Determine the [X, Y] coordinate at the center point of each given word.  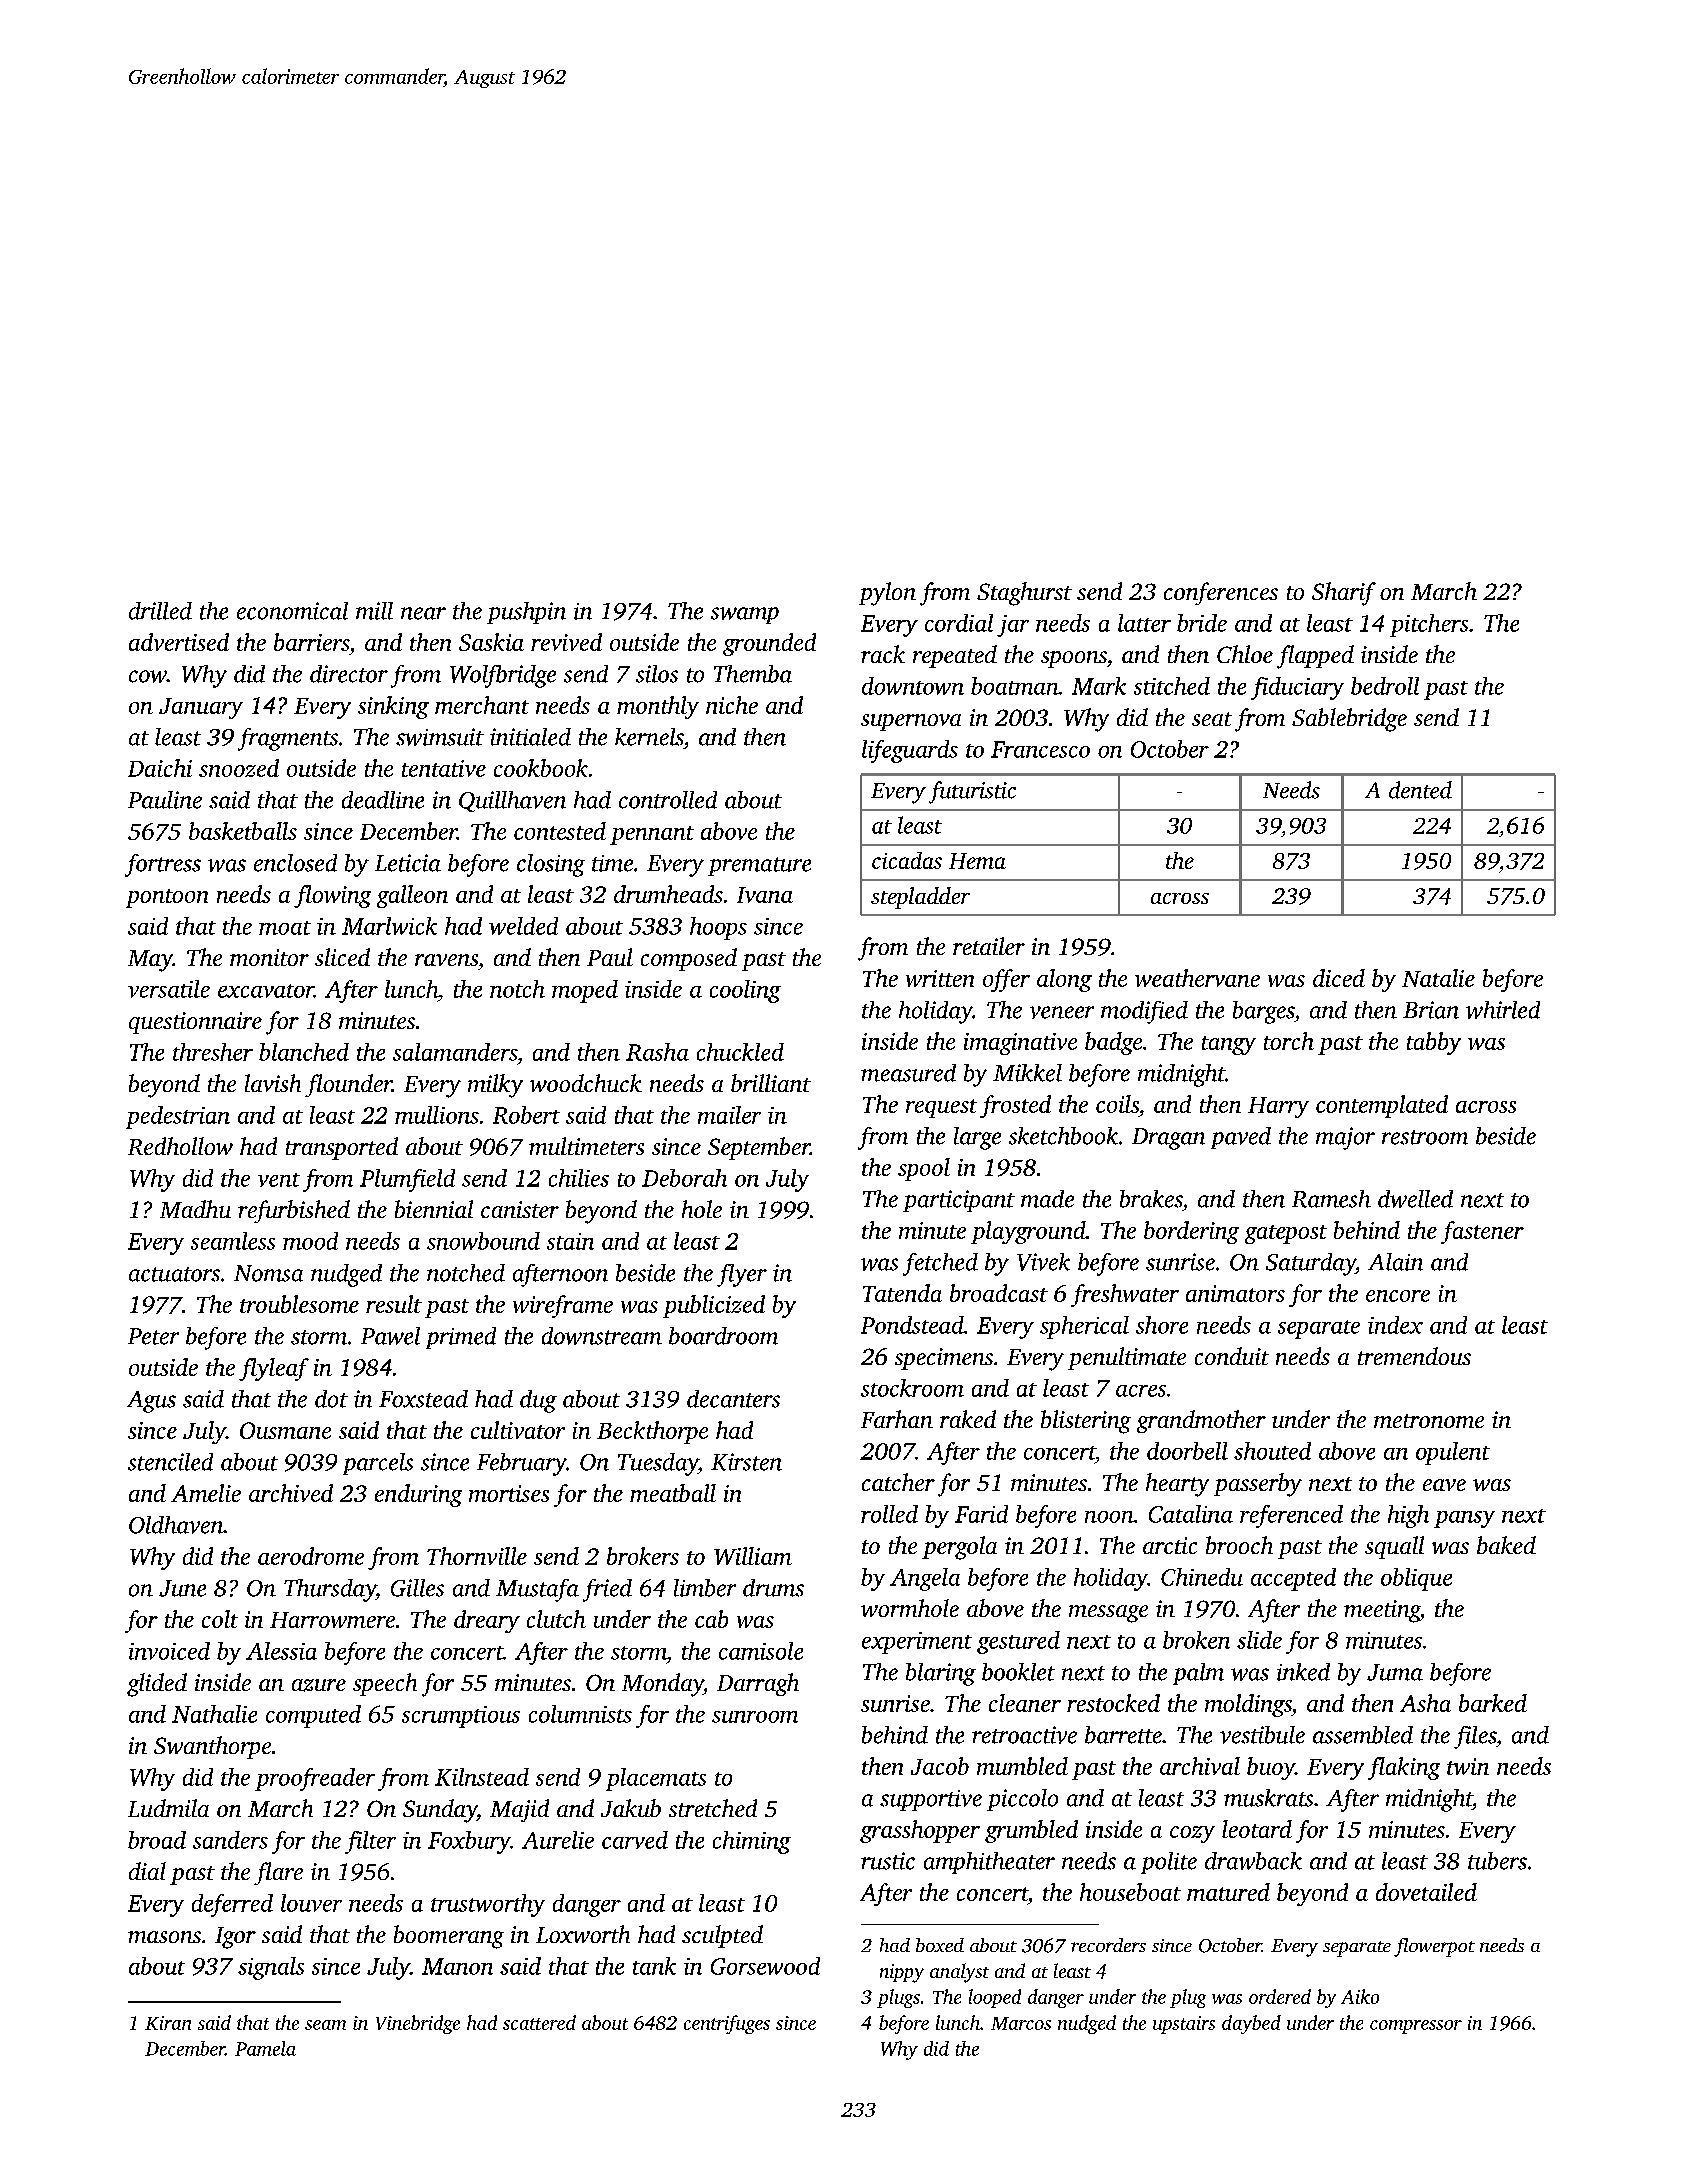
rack [883, 654]
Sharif [1344, 594]
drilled [160, 611]
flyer [742, 1275]
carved [635, 1840]
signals [271, 1968]
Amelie [206, 1493]
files [1475, 1737]
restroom [1425, 1137]
